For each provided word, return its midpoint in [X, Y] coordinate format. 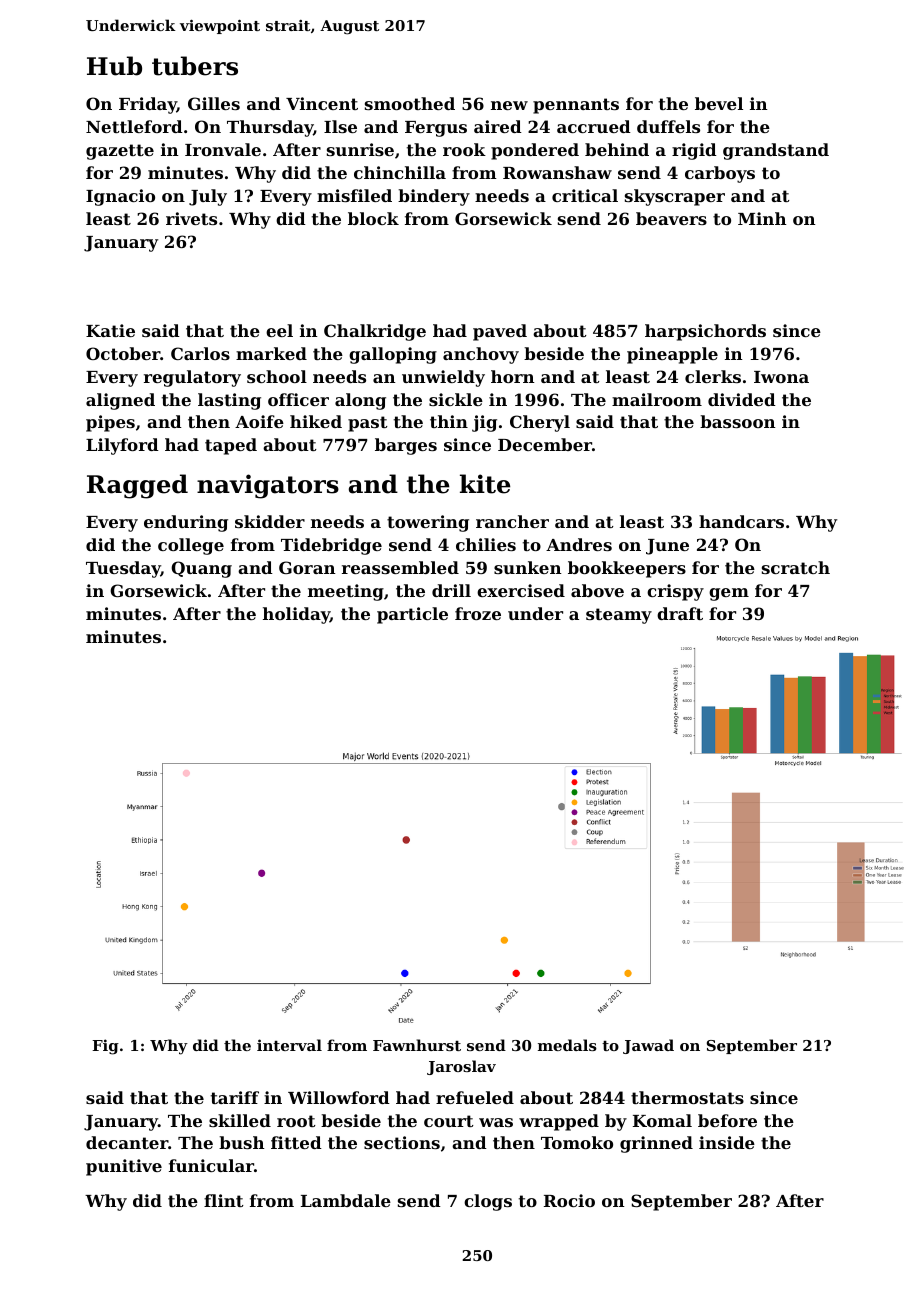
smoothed [410, 103]
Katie [110, 330]
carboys [720, 174]
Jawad [648, 1046]
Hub [114, 66]
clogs [488, 1202]
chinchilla [400, 172]
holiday [296, 615]
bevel [719, 103]
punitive [124, 1167]
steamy [619, 616]
